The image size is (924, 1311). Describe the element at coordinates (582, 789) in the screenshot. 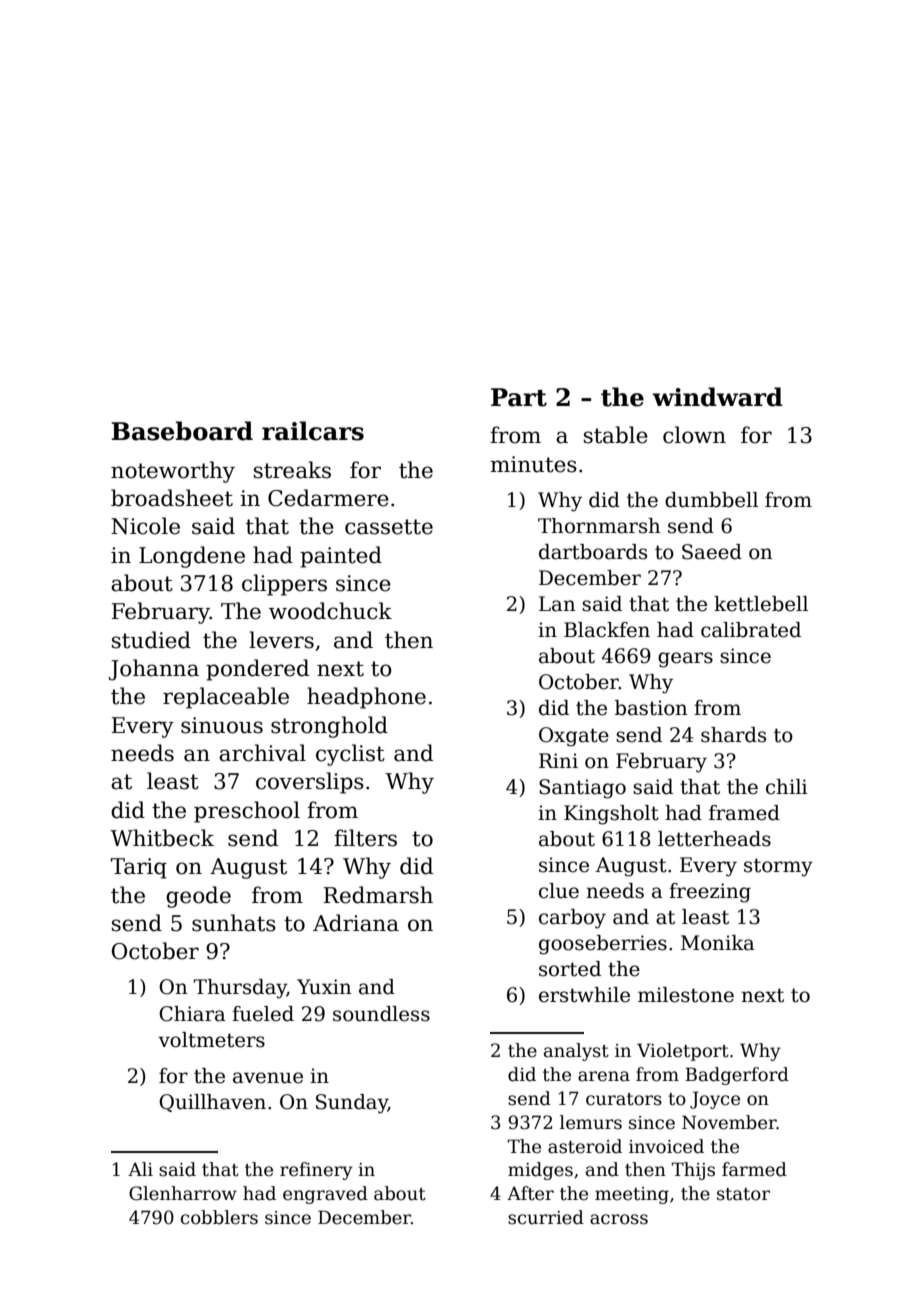

I see `Santiago` at that location.
